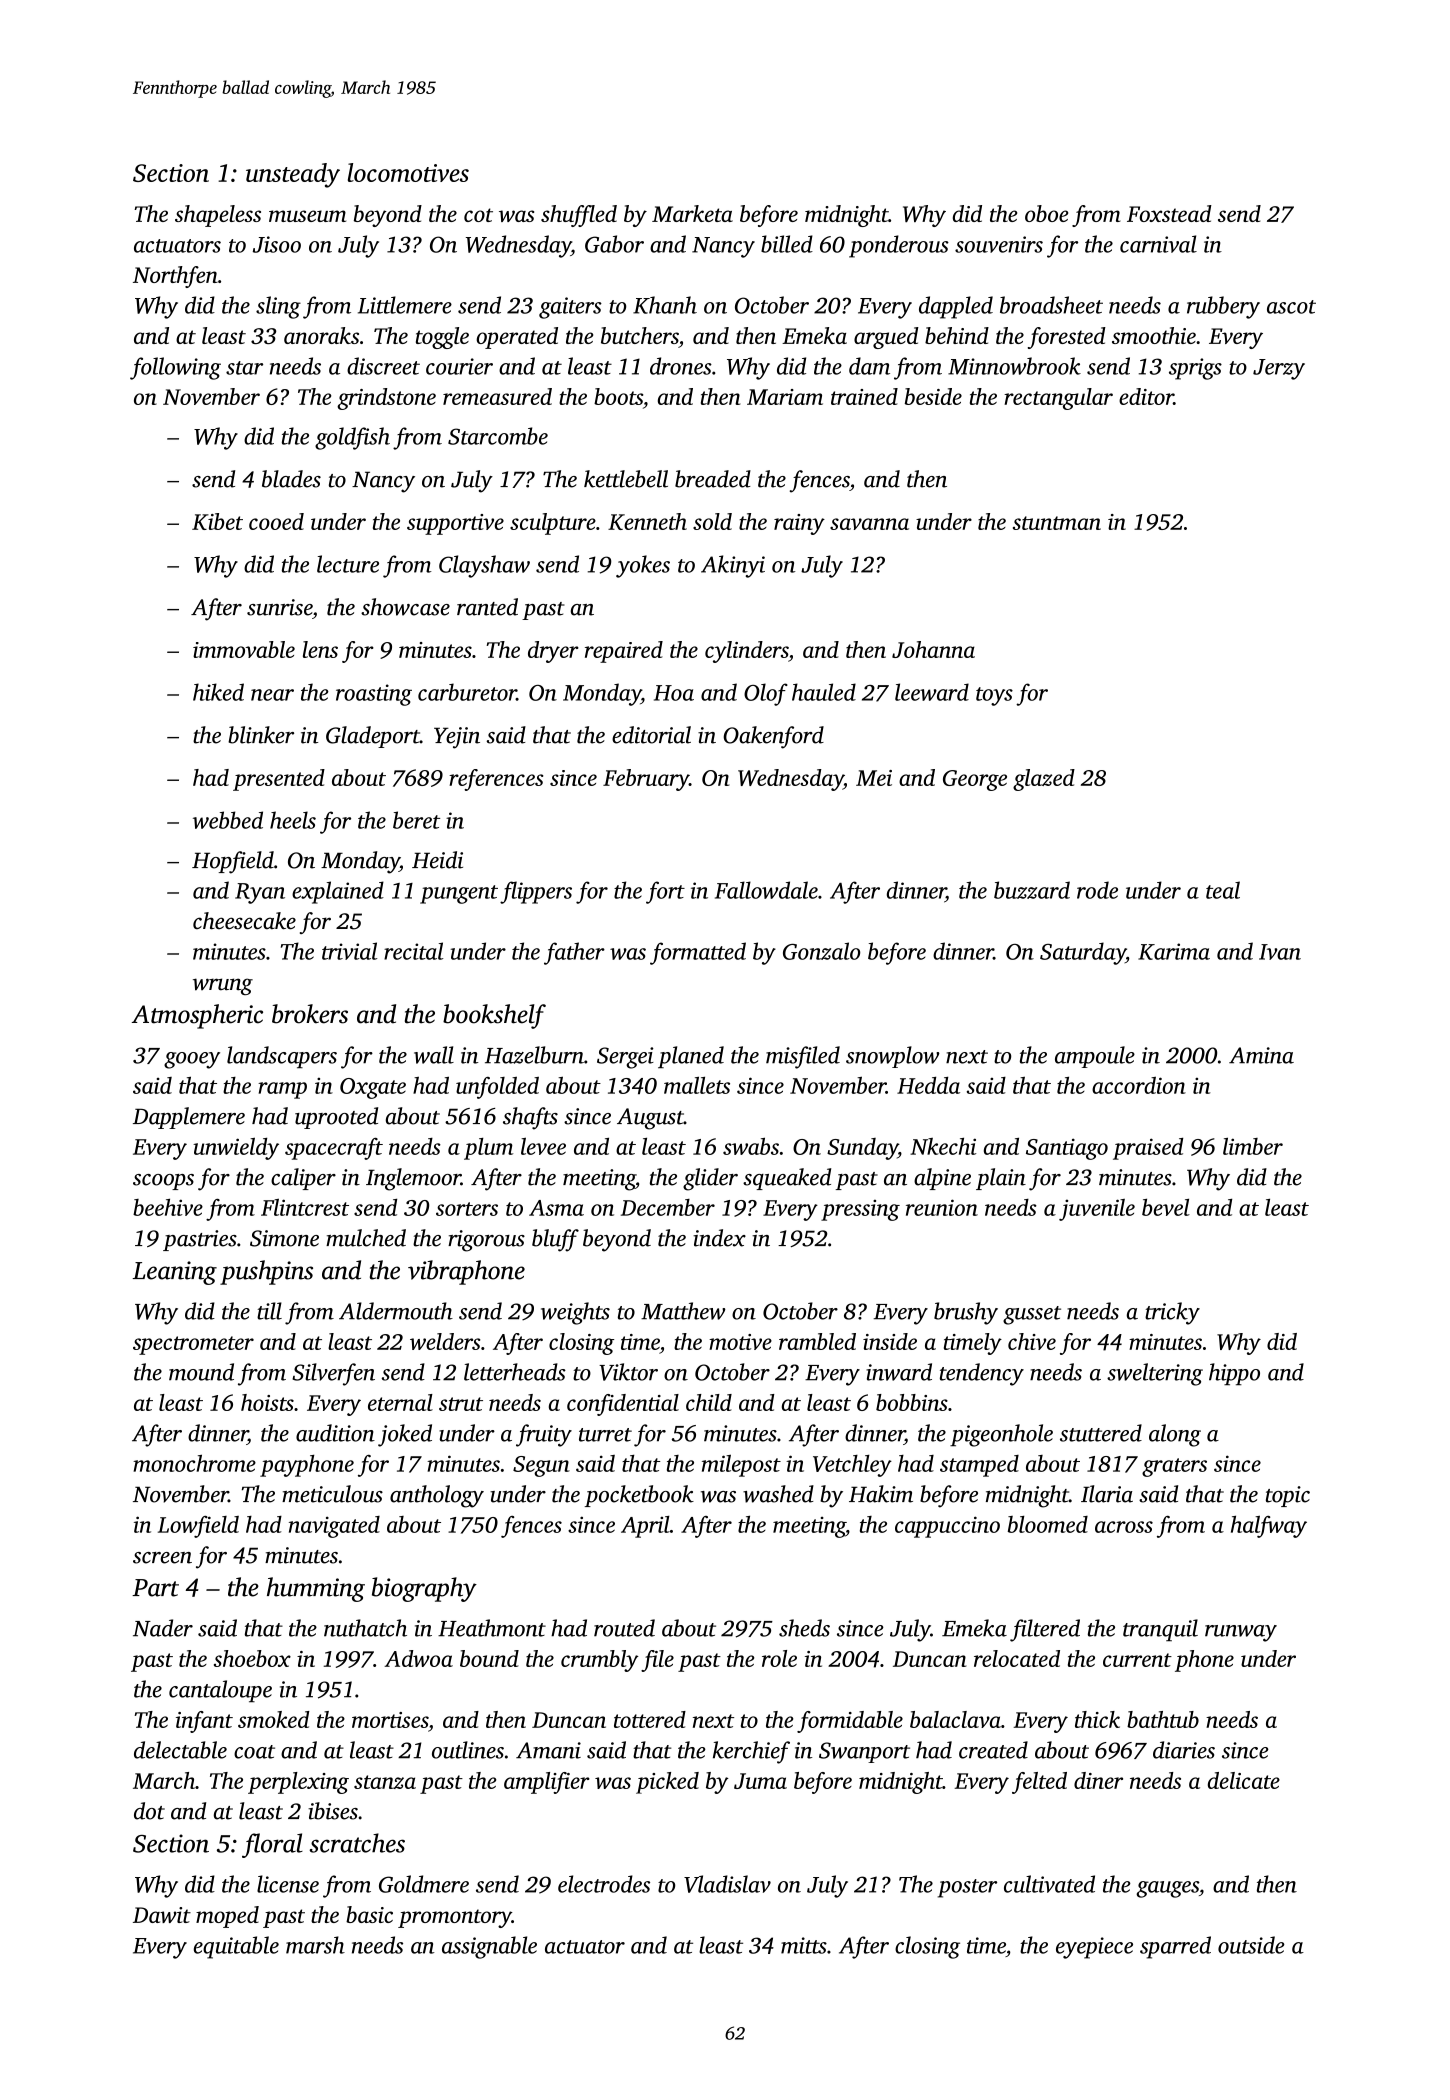 This screenshot has width=1450, height=2100. I want to click on unsteady, so click(293, 175).
